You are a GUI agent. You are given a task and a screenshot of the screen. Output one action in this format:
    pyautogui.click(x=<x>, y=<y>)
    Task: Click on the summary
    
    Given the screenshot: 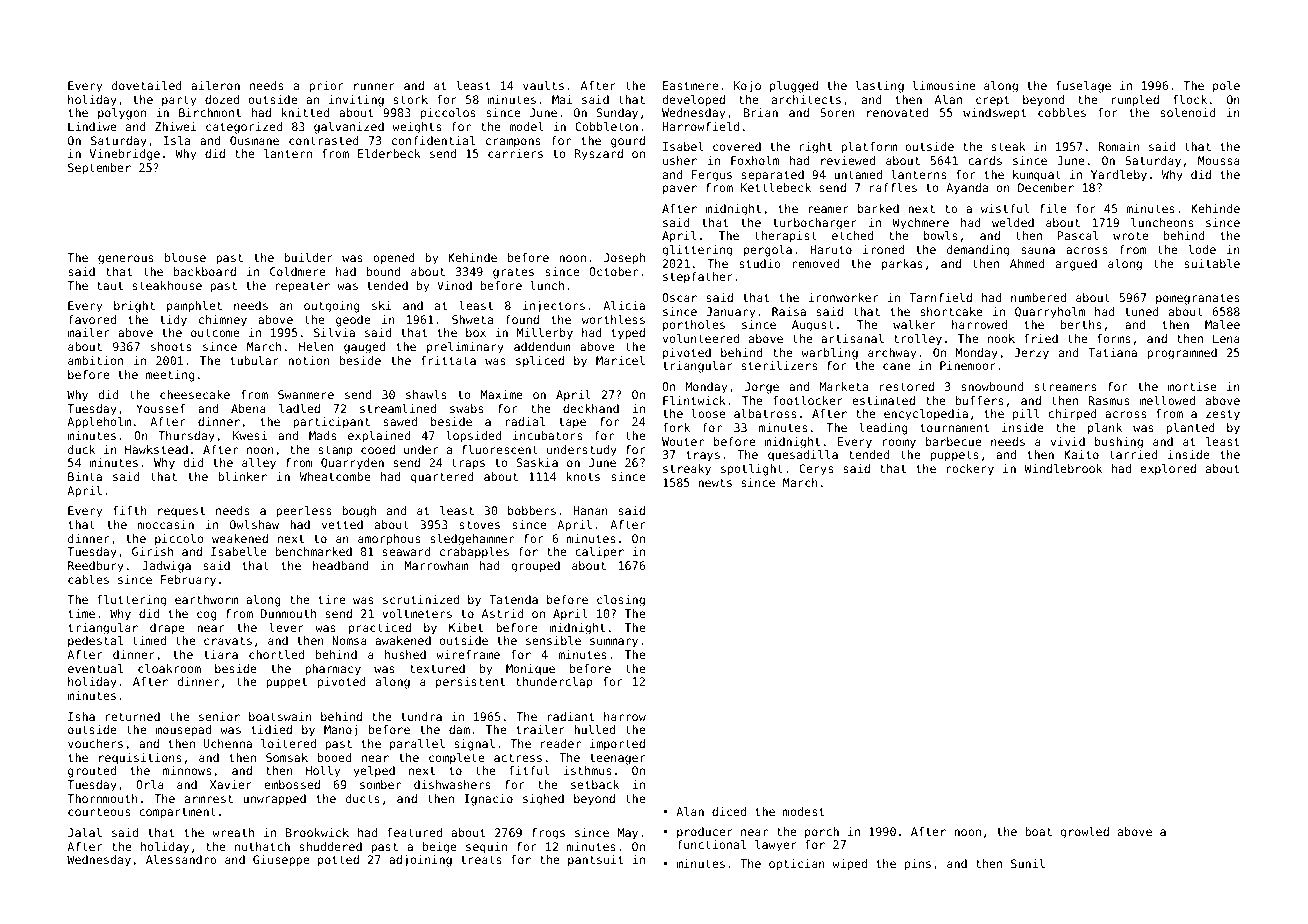 What is the action you would take?
    pyautogui.click(x=614, y=643)
